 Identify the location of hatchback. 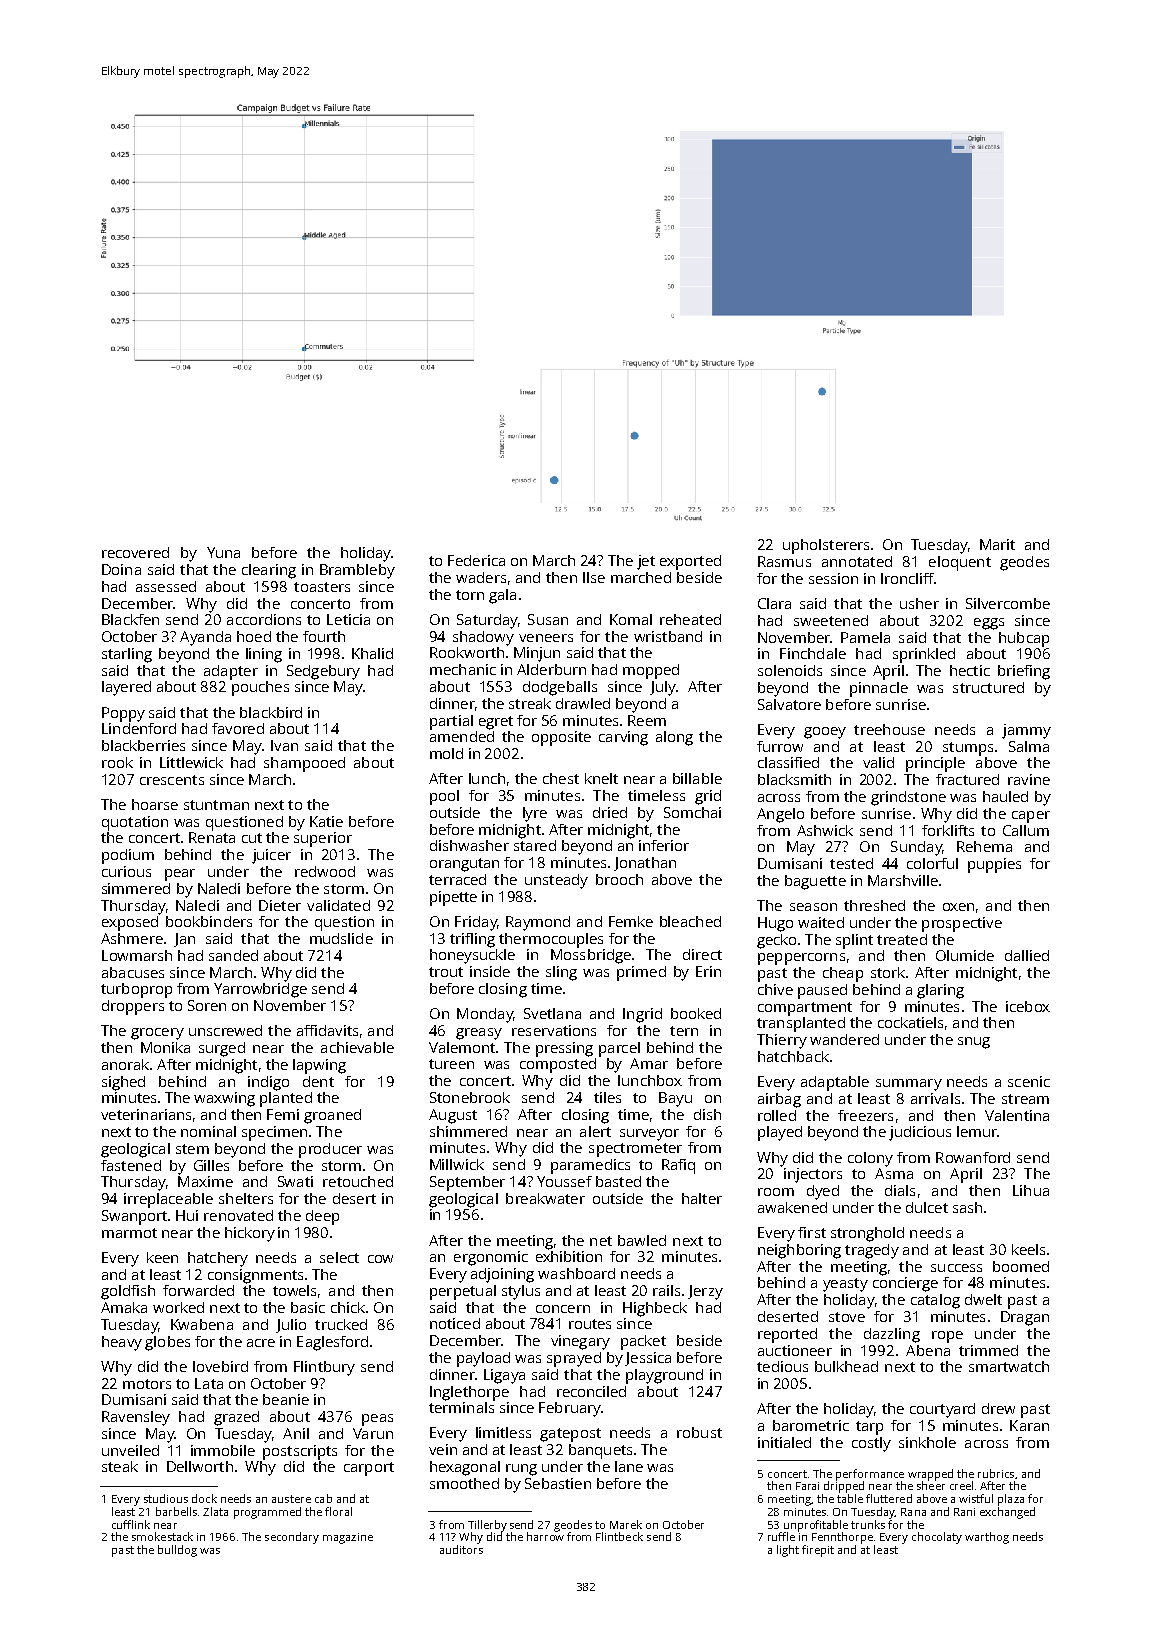
(793, 1056).
